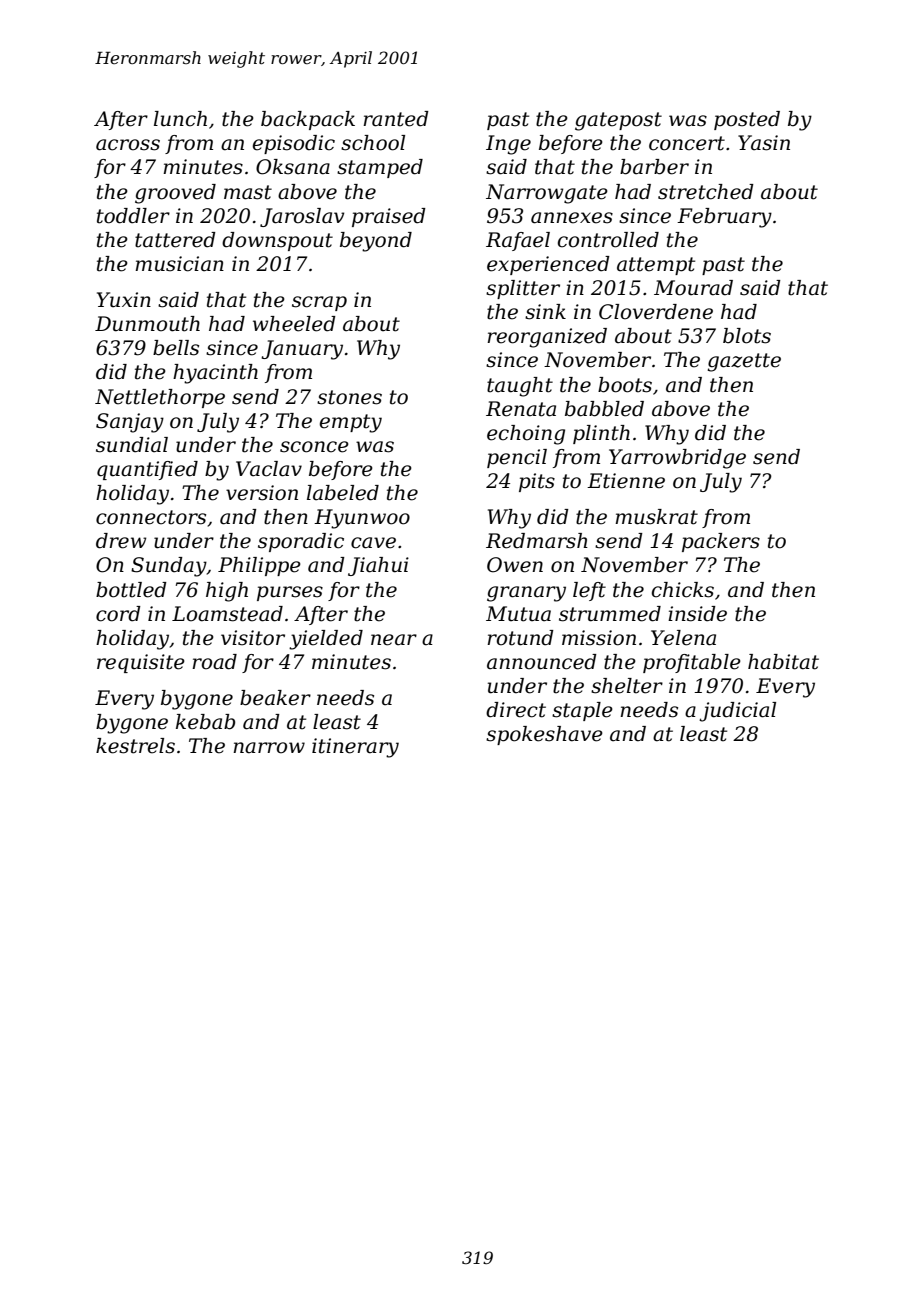  I want to click on Redmarsh, so click(537, 541).
